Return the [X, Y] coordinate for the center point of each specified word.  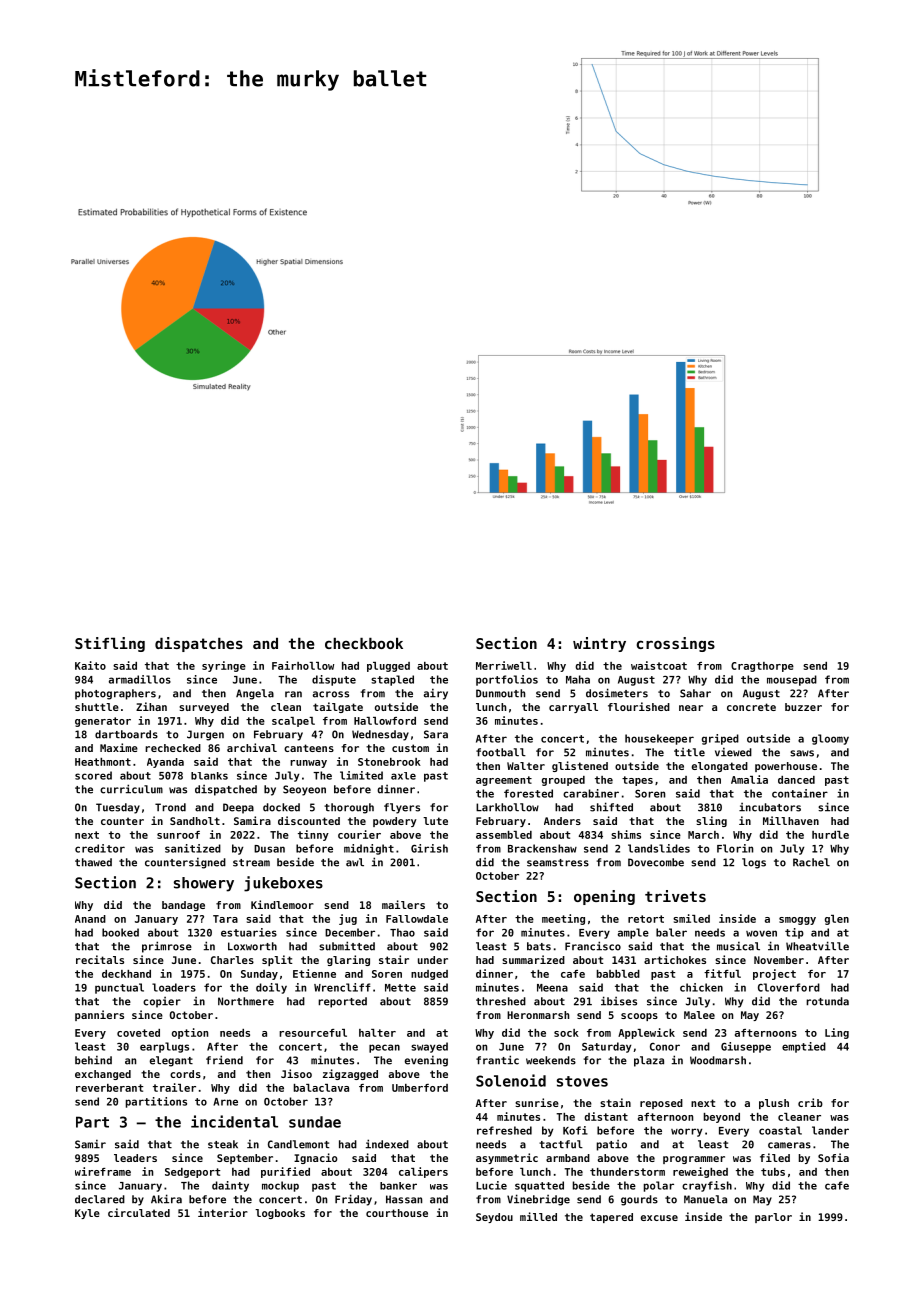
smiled [691, 918]
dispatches [199, 644]
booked [120, 932]
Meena [552, 988]
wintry [599, 644]
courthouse [397, 1213]
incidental [234, 1121]
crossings [675, 644]
